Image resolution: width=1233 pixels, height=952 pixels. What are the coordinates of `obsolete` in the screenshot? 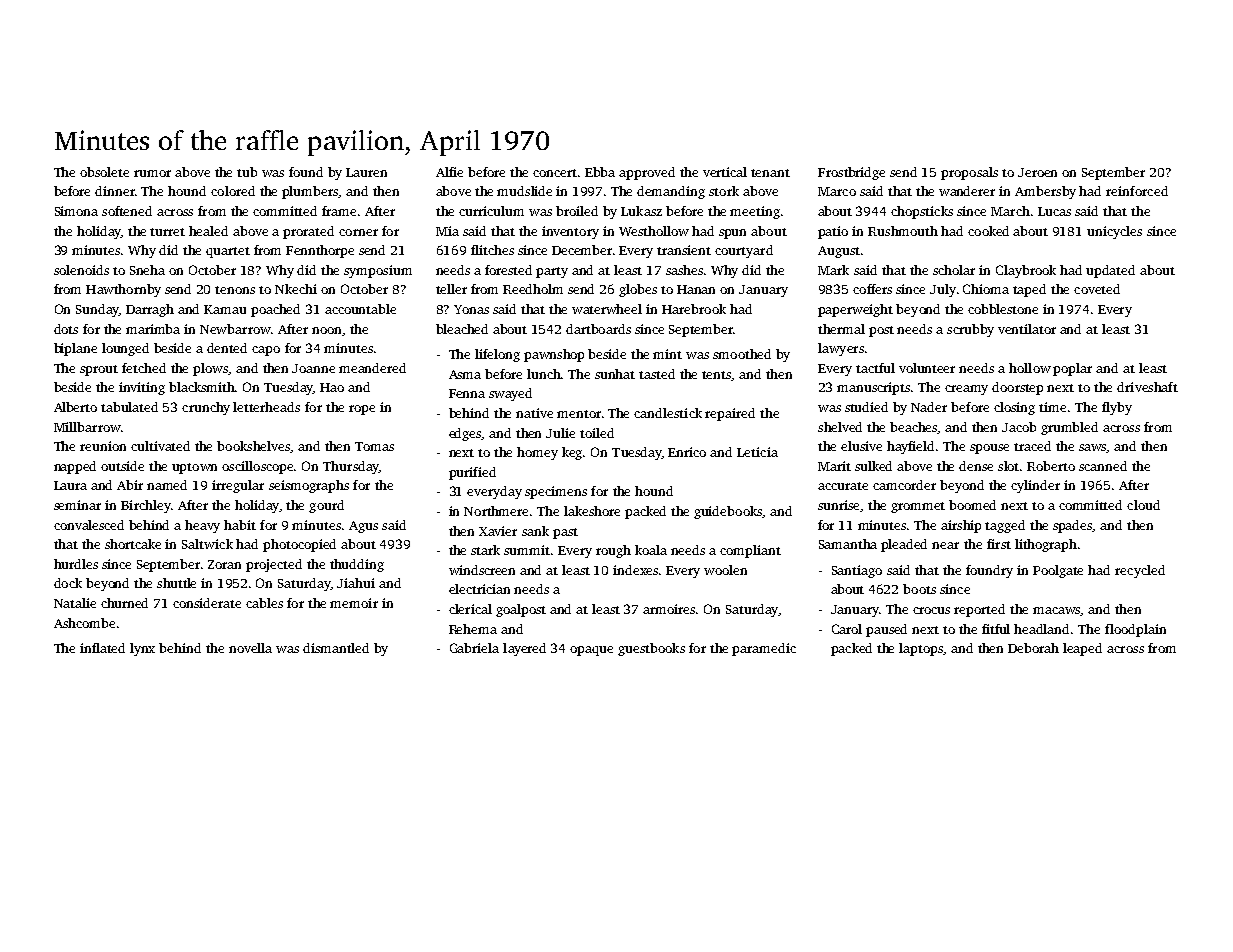 It's located at (104, 172).
